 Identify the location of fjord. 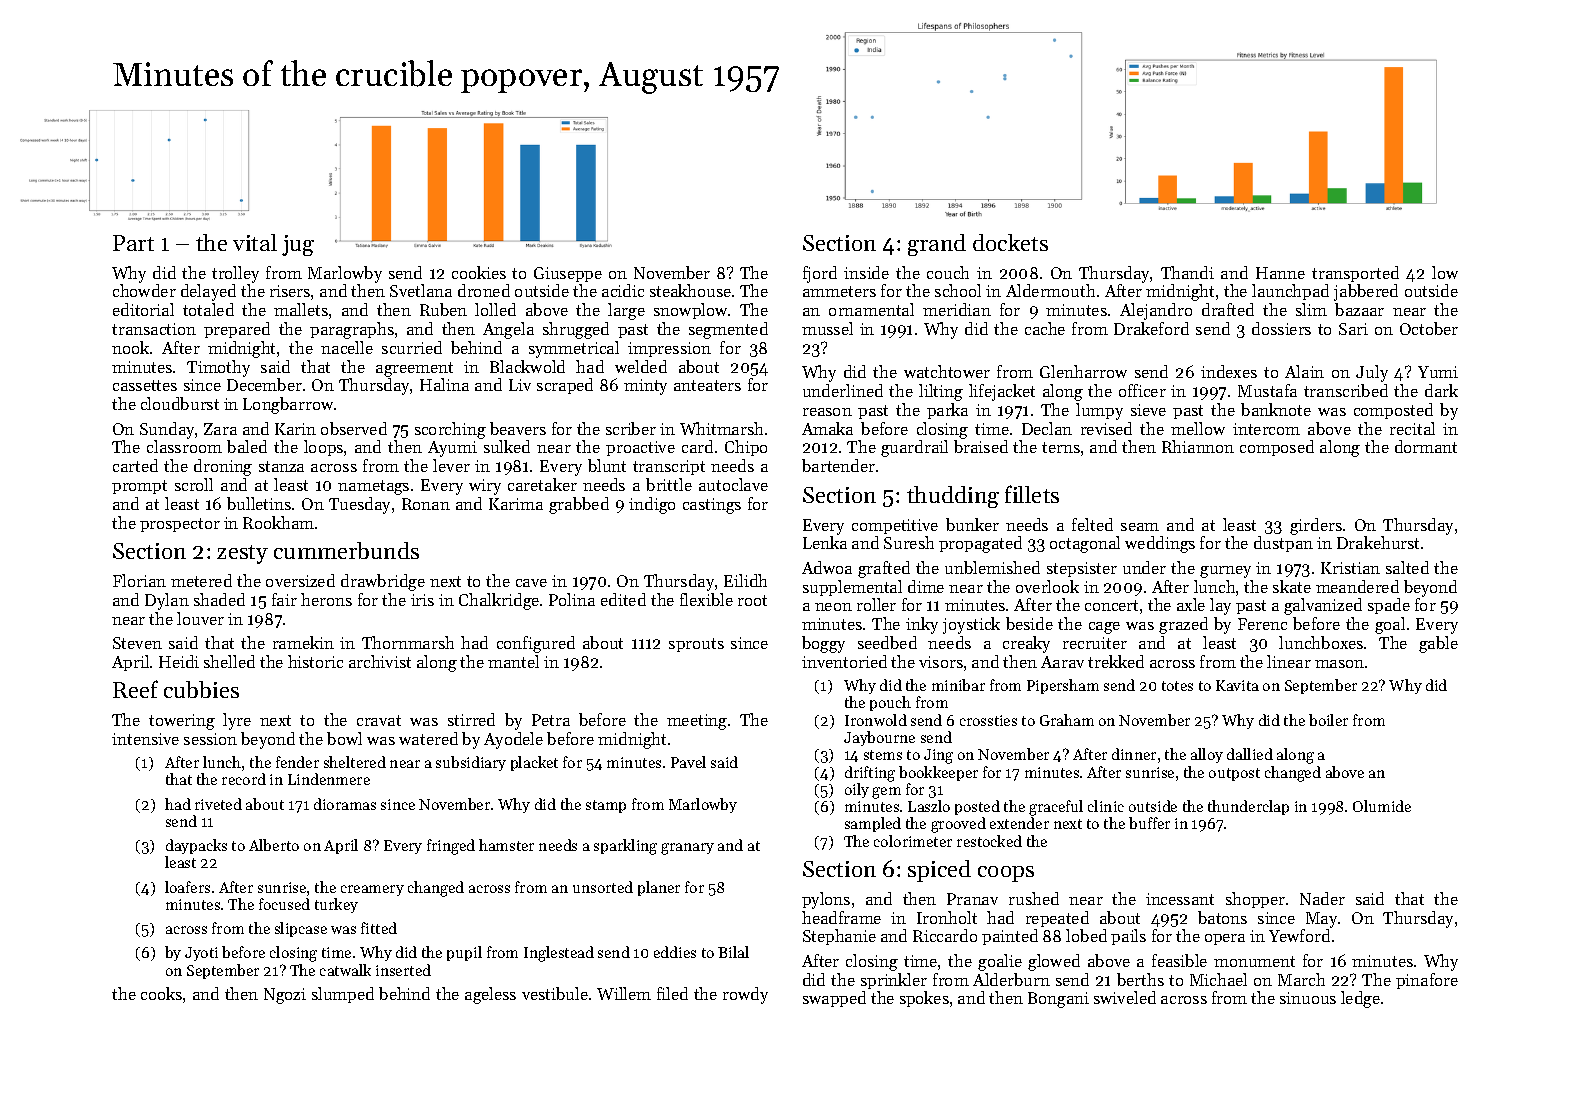
(820, 274).
